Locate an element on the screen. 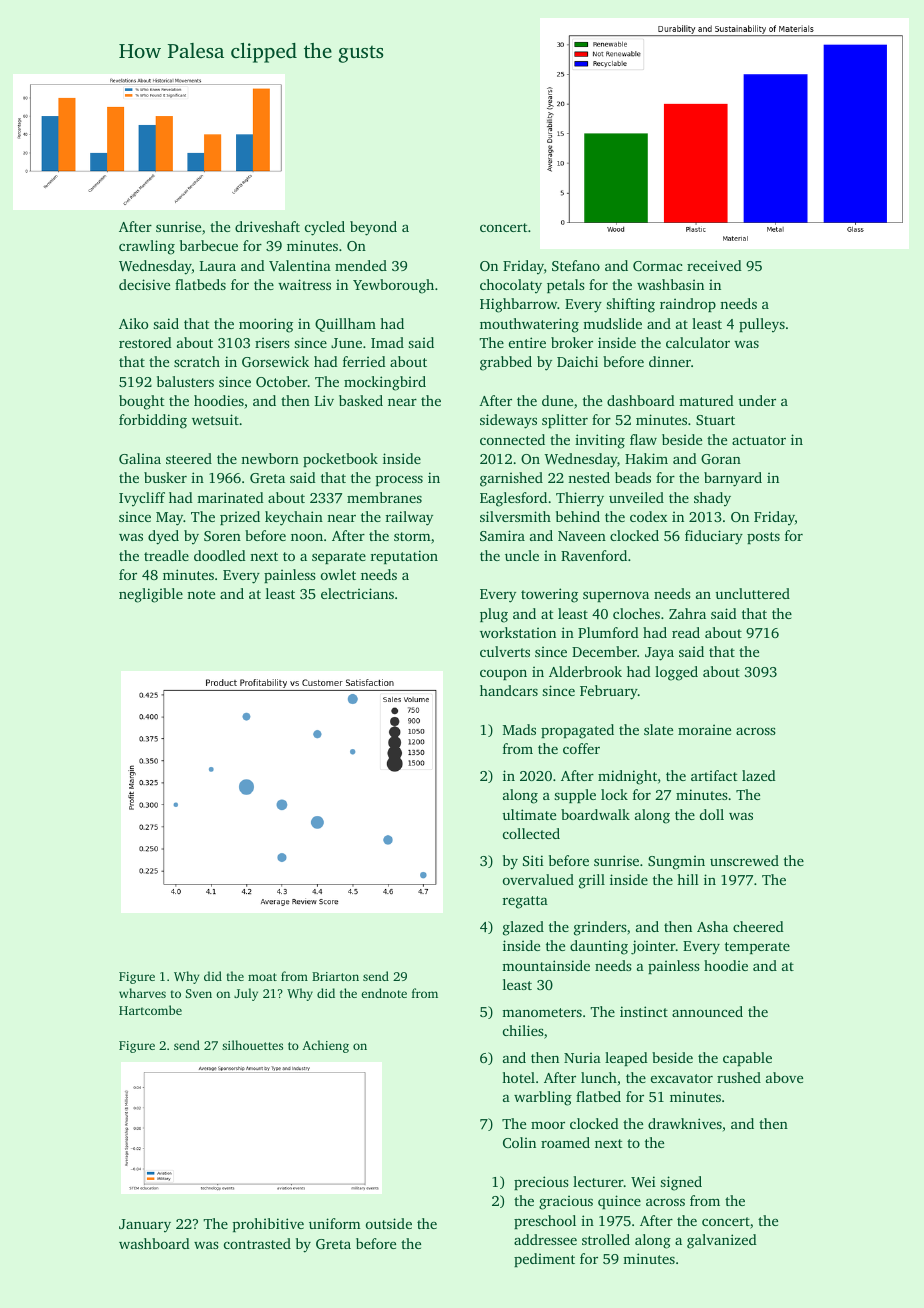 Image resolution: width=924 pixels, height=1308 pixels. Asha is located at coordinates (712, 926).
